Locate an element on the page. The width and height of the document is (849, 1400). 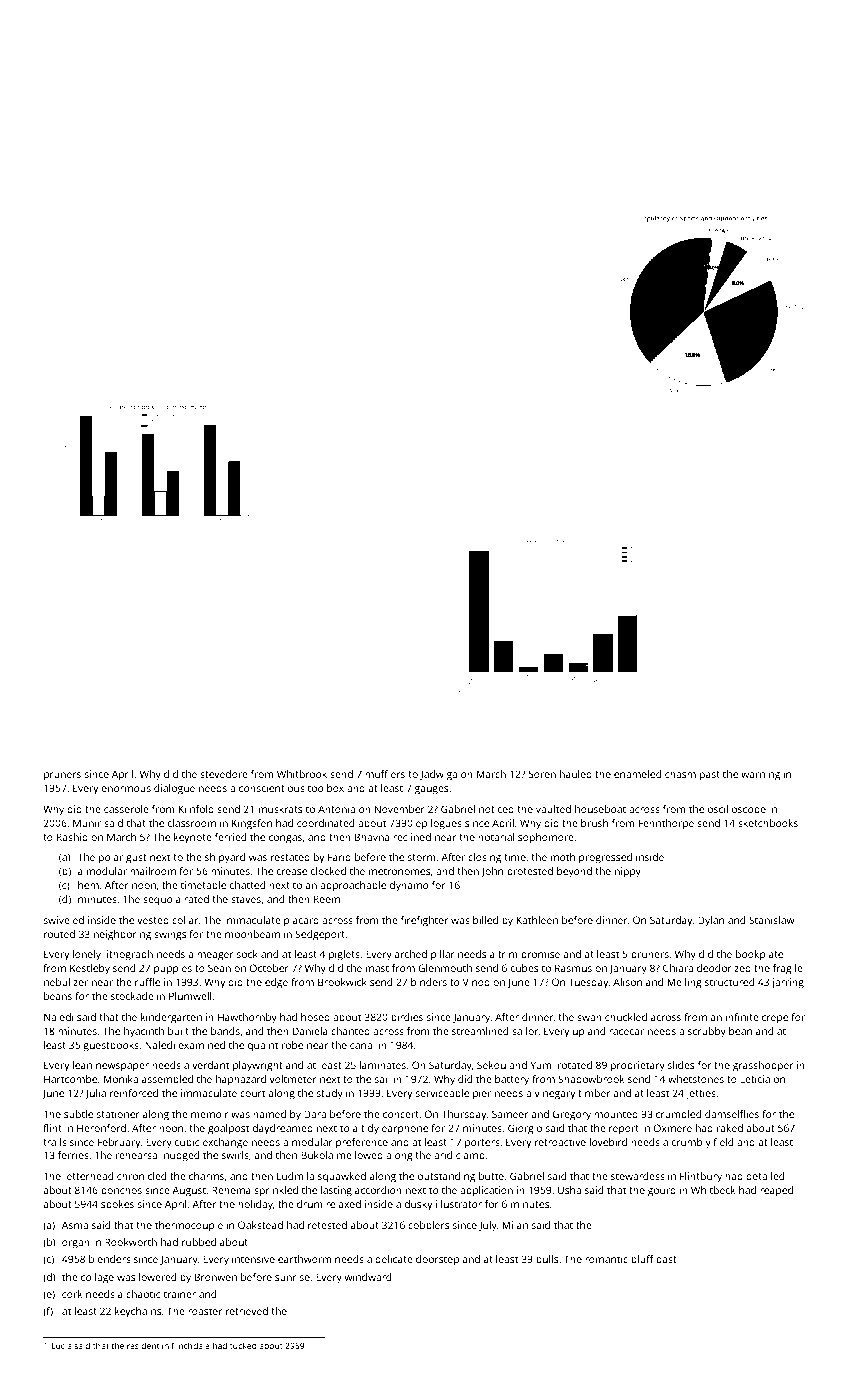
romantic is located at coordinates (606, 1259).
